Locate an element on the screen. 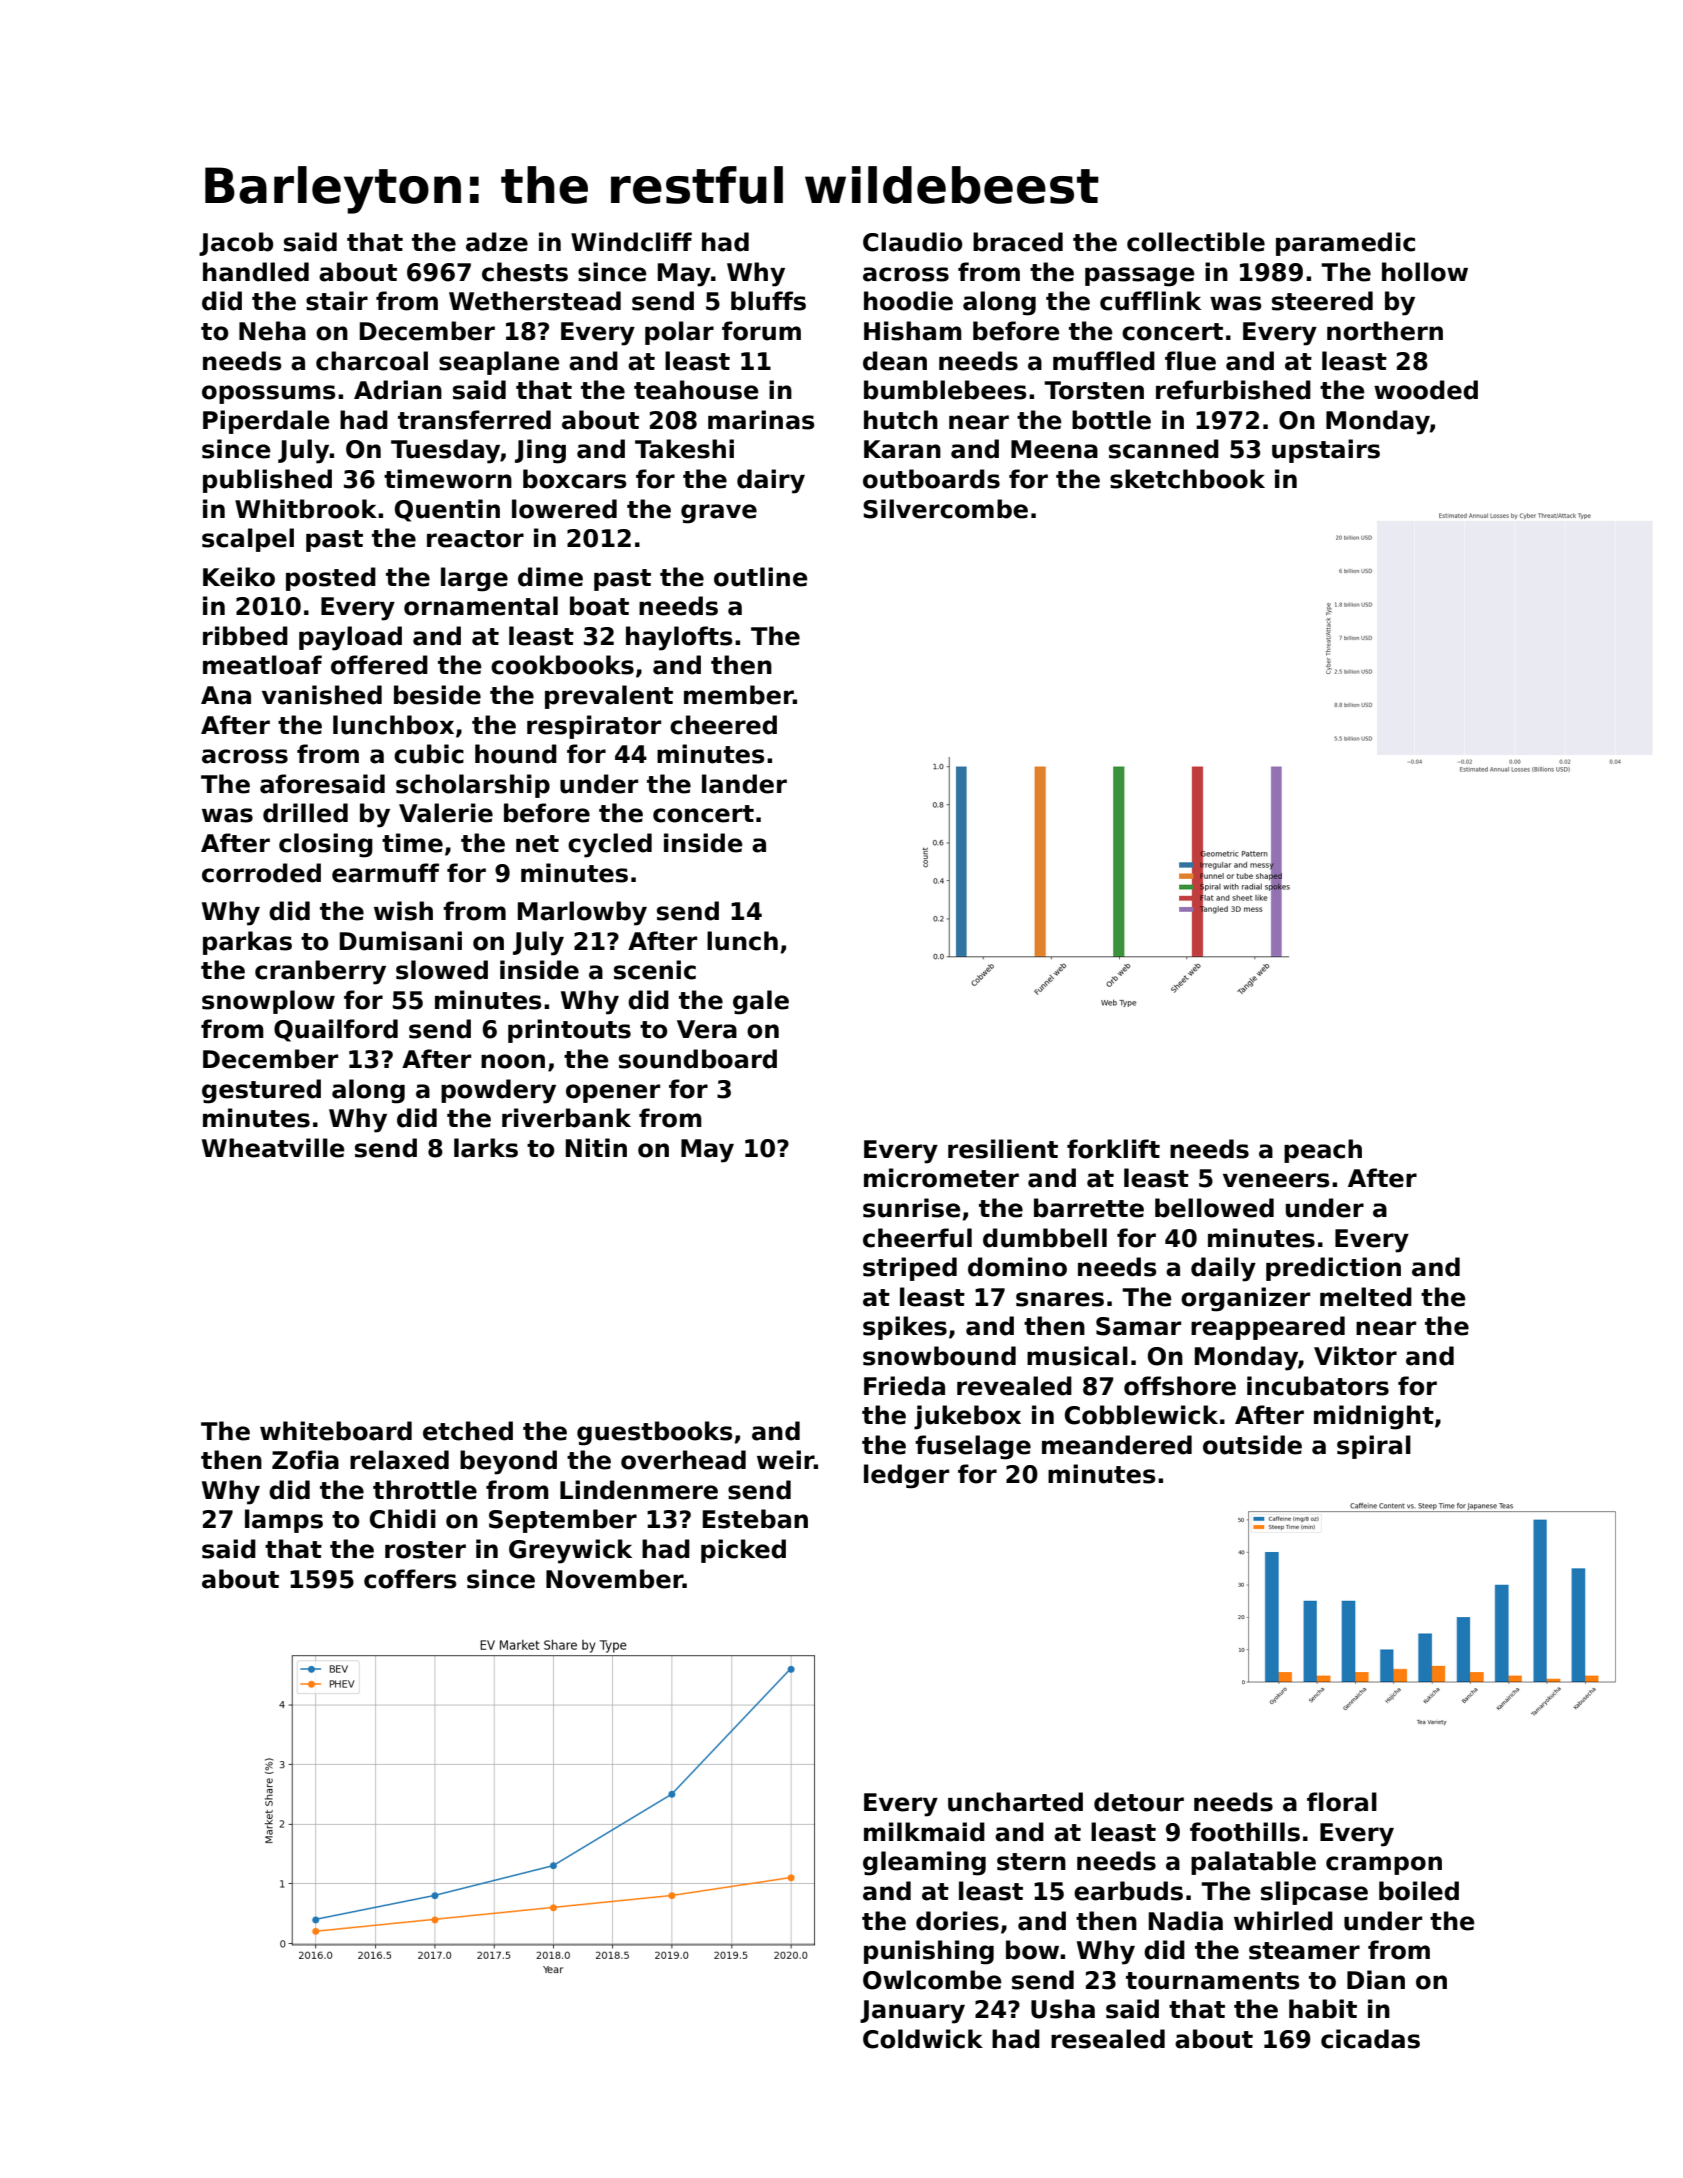 The width and height of the screenshot is (1683, 2178). paramedic is located at coordinates (1345, 244).
